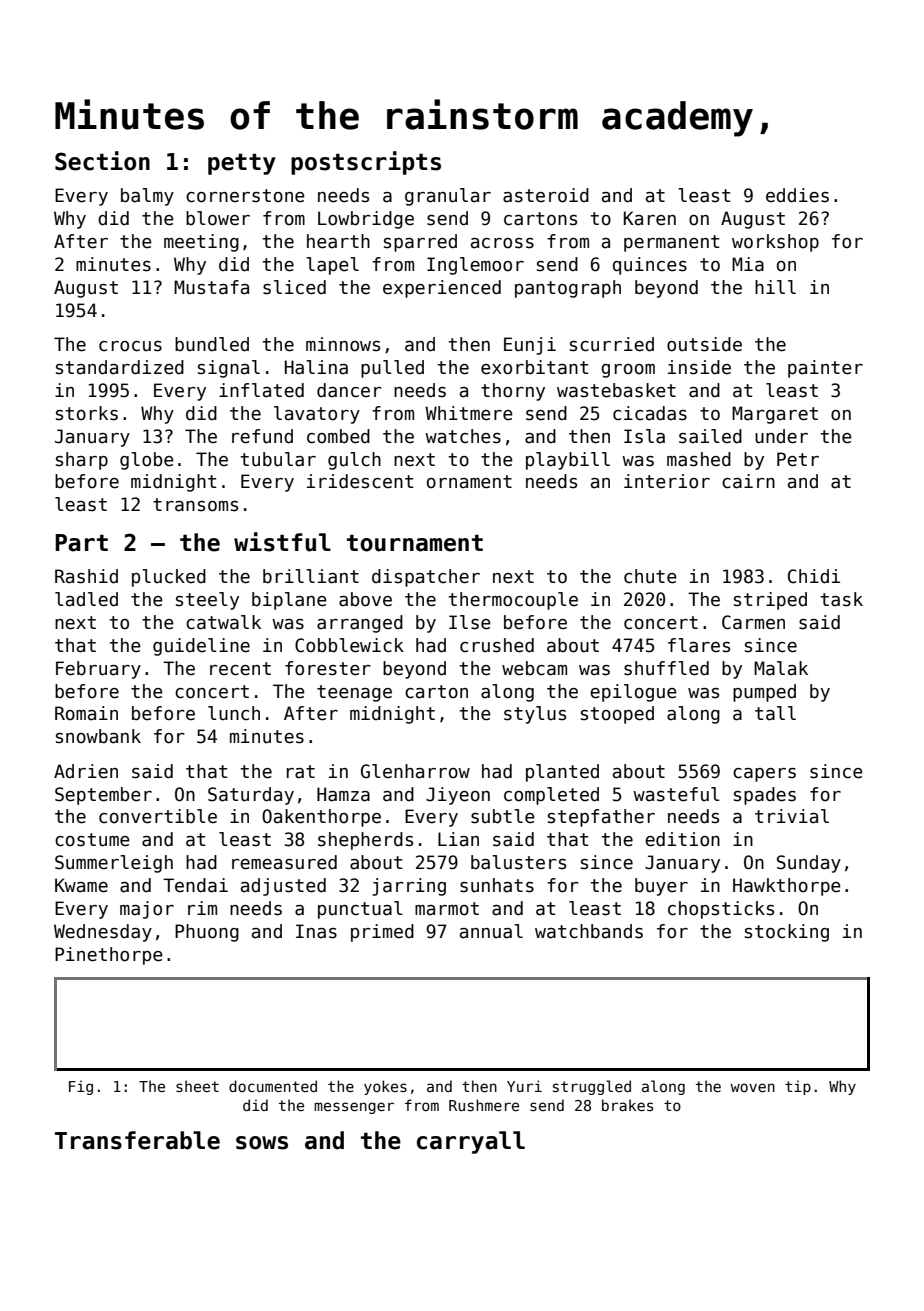  What do you see at coordinates (798, 1087) in the image?
I see `tip` at bounding box center [798, 1087].
